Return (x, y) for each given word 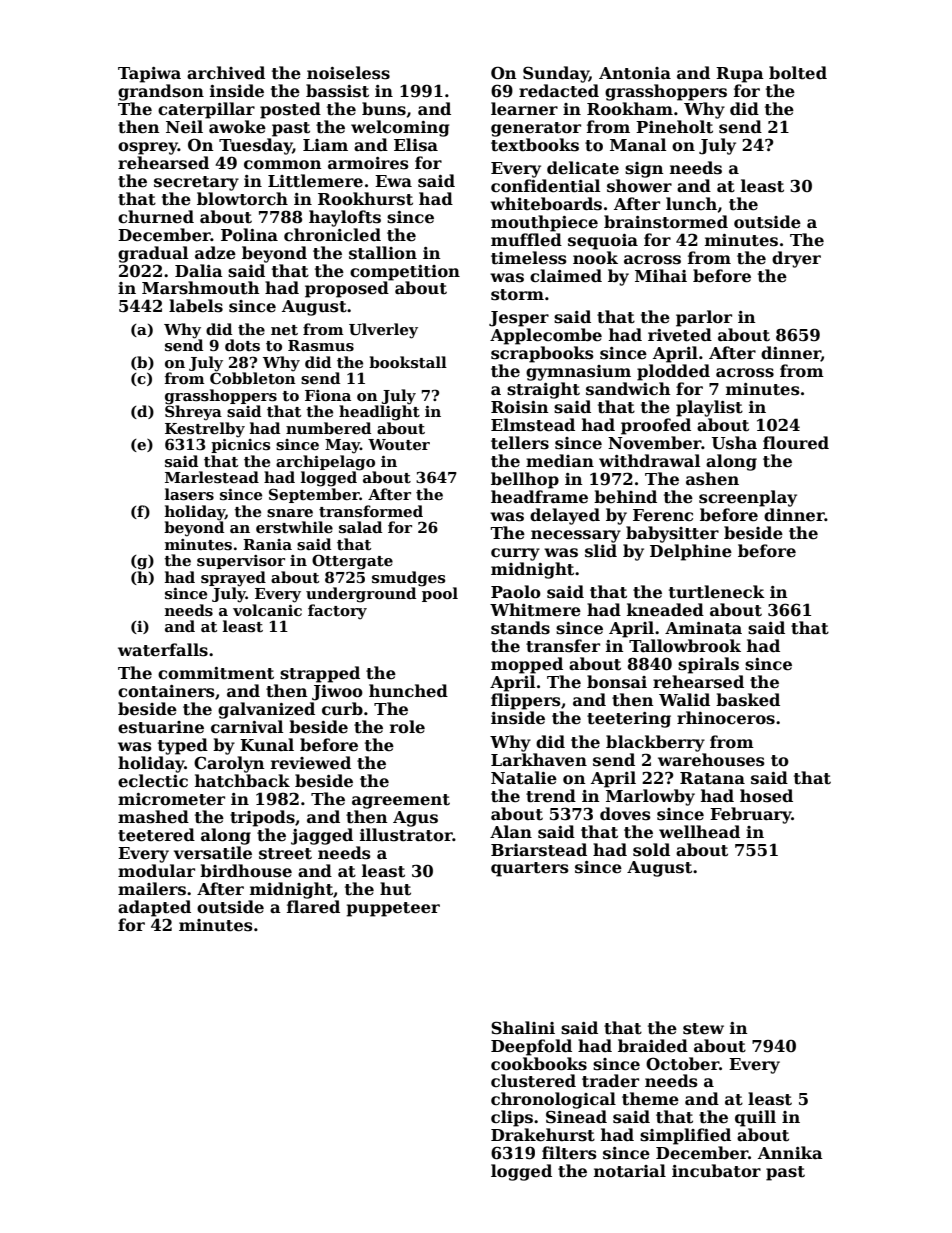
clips (512, 1118)
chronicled (332, 235)
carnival (247, 727)
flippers (526, 701)
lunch (691, 203)
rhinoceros (726, 718)
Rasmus (321, 346)
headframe (539, 497)
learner (524, 109)
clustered (533, 1081)
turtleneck (717, 592)
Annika (790, 1152)
